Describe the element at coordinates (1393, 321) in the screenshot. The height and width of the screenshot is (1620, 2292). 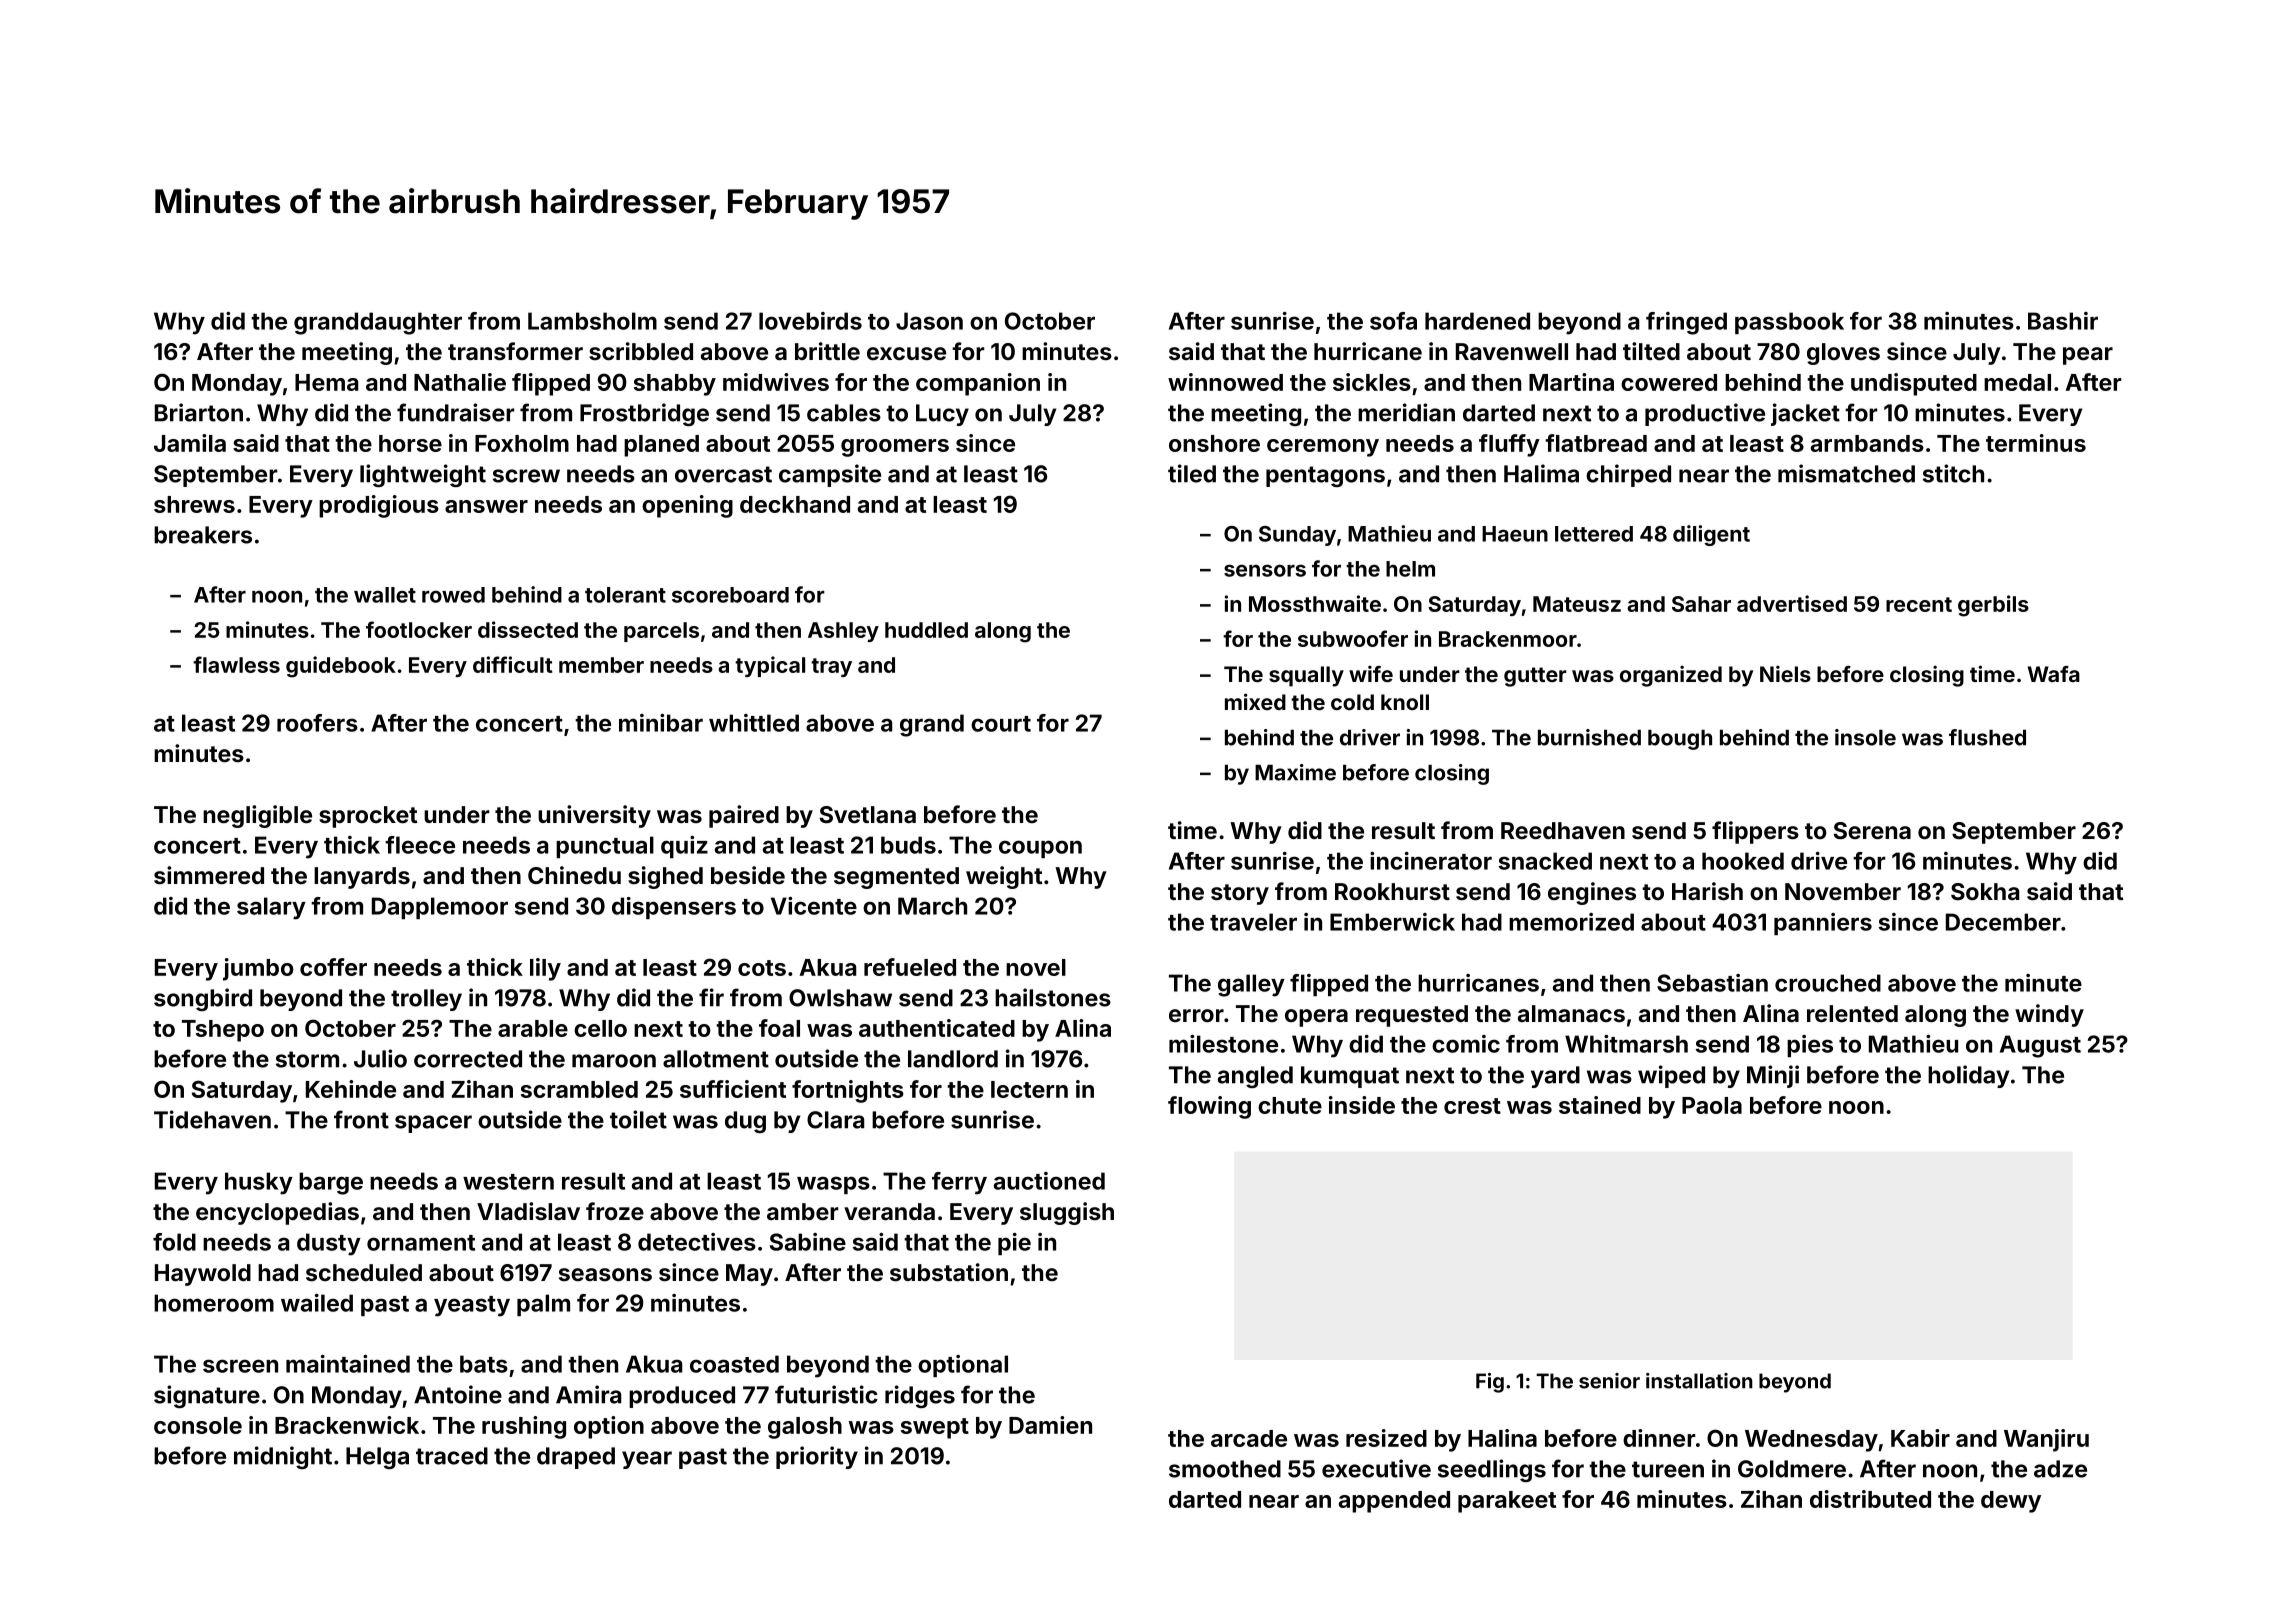
I see `sofa` at that location.
